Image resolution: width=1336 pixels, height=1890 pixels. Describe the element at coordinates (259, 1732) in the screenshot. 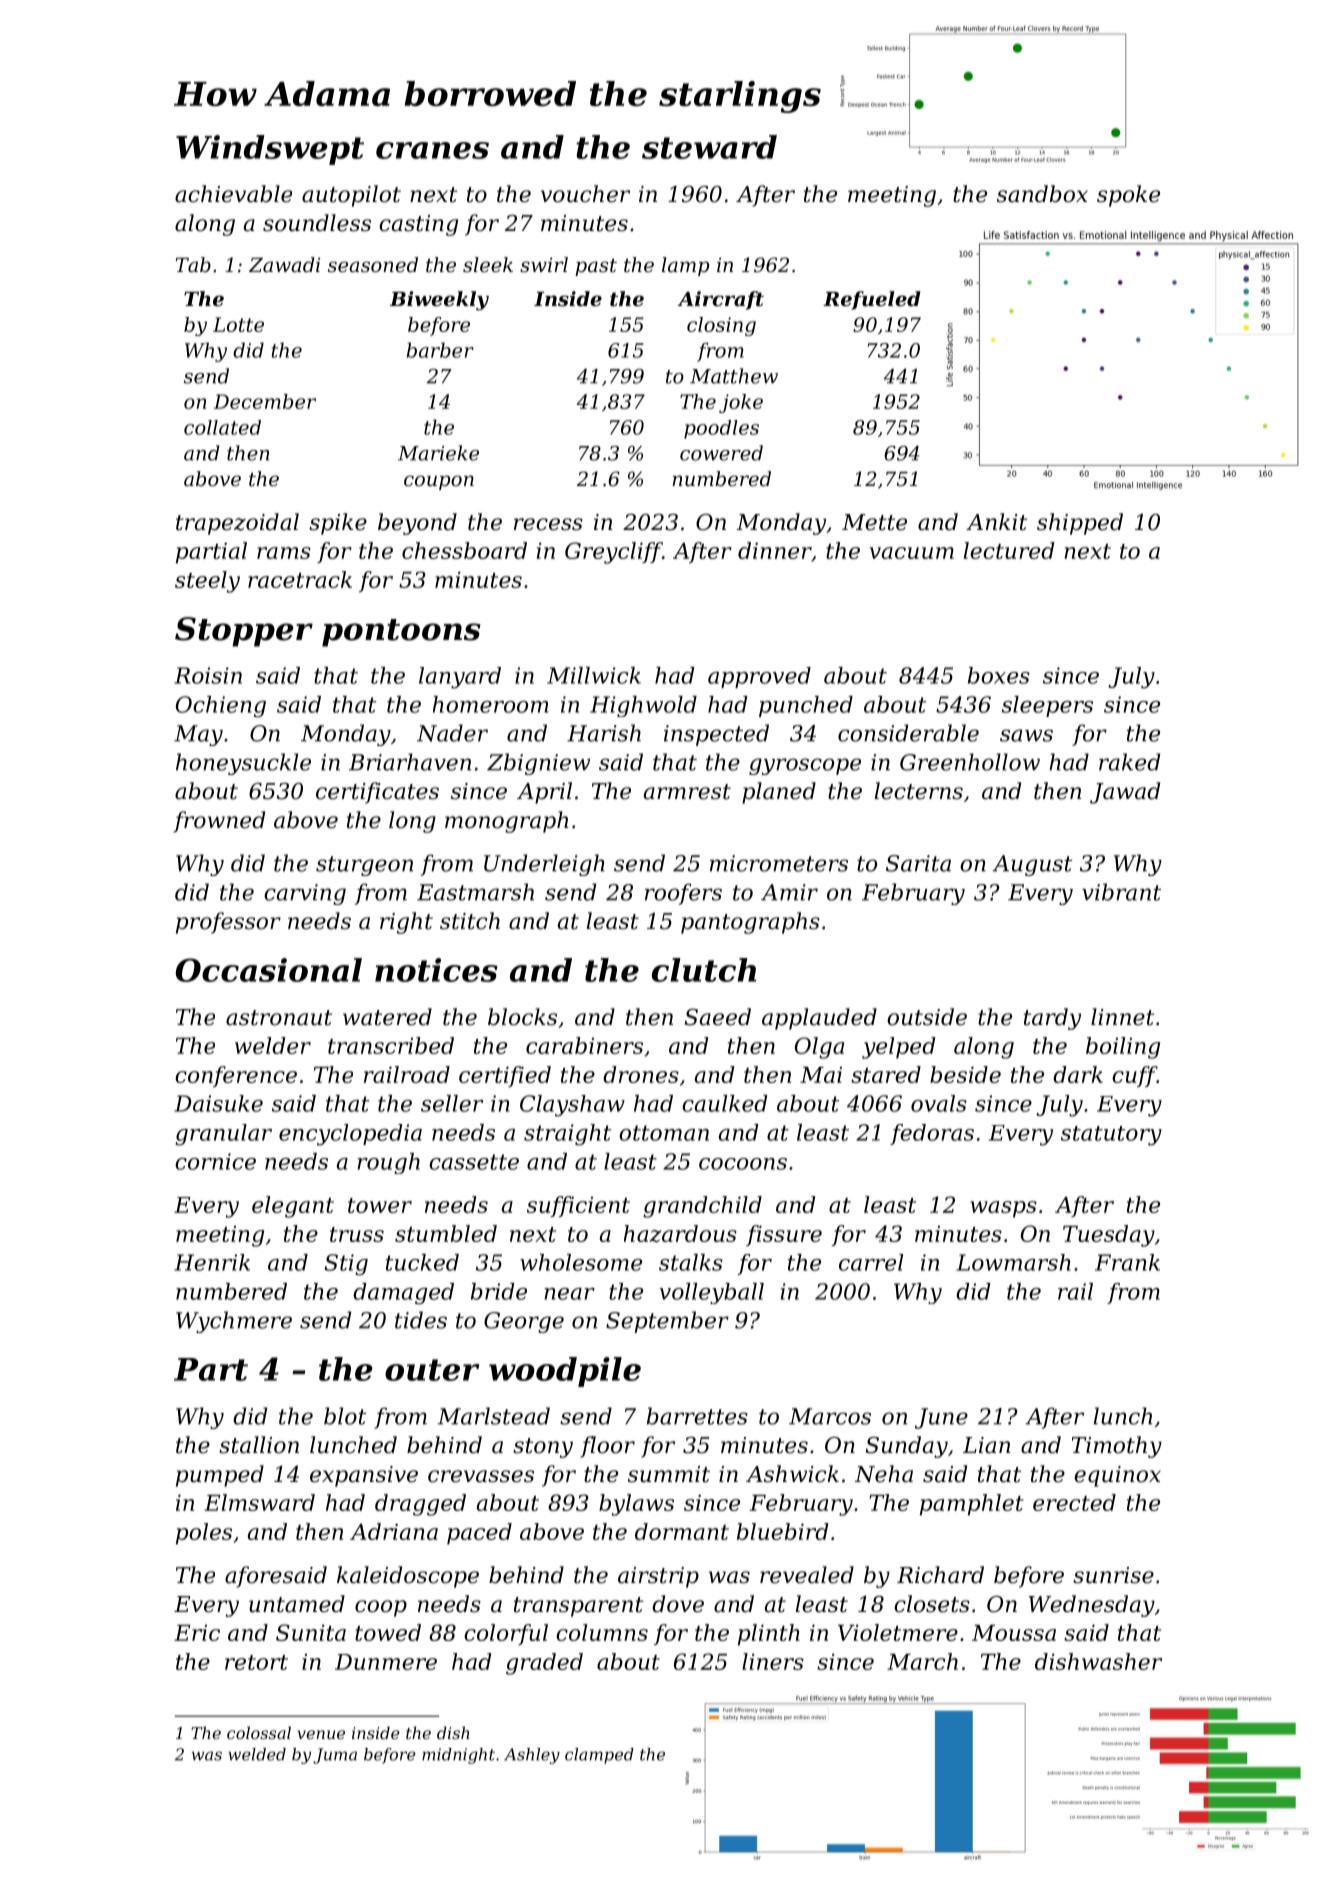

I see `colossal` at that location.
